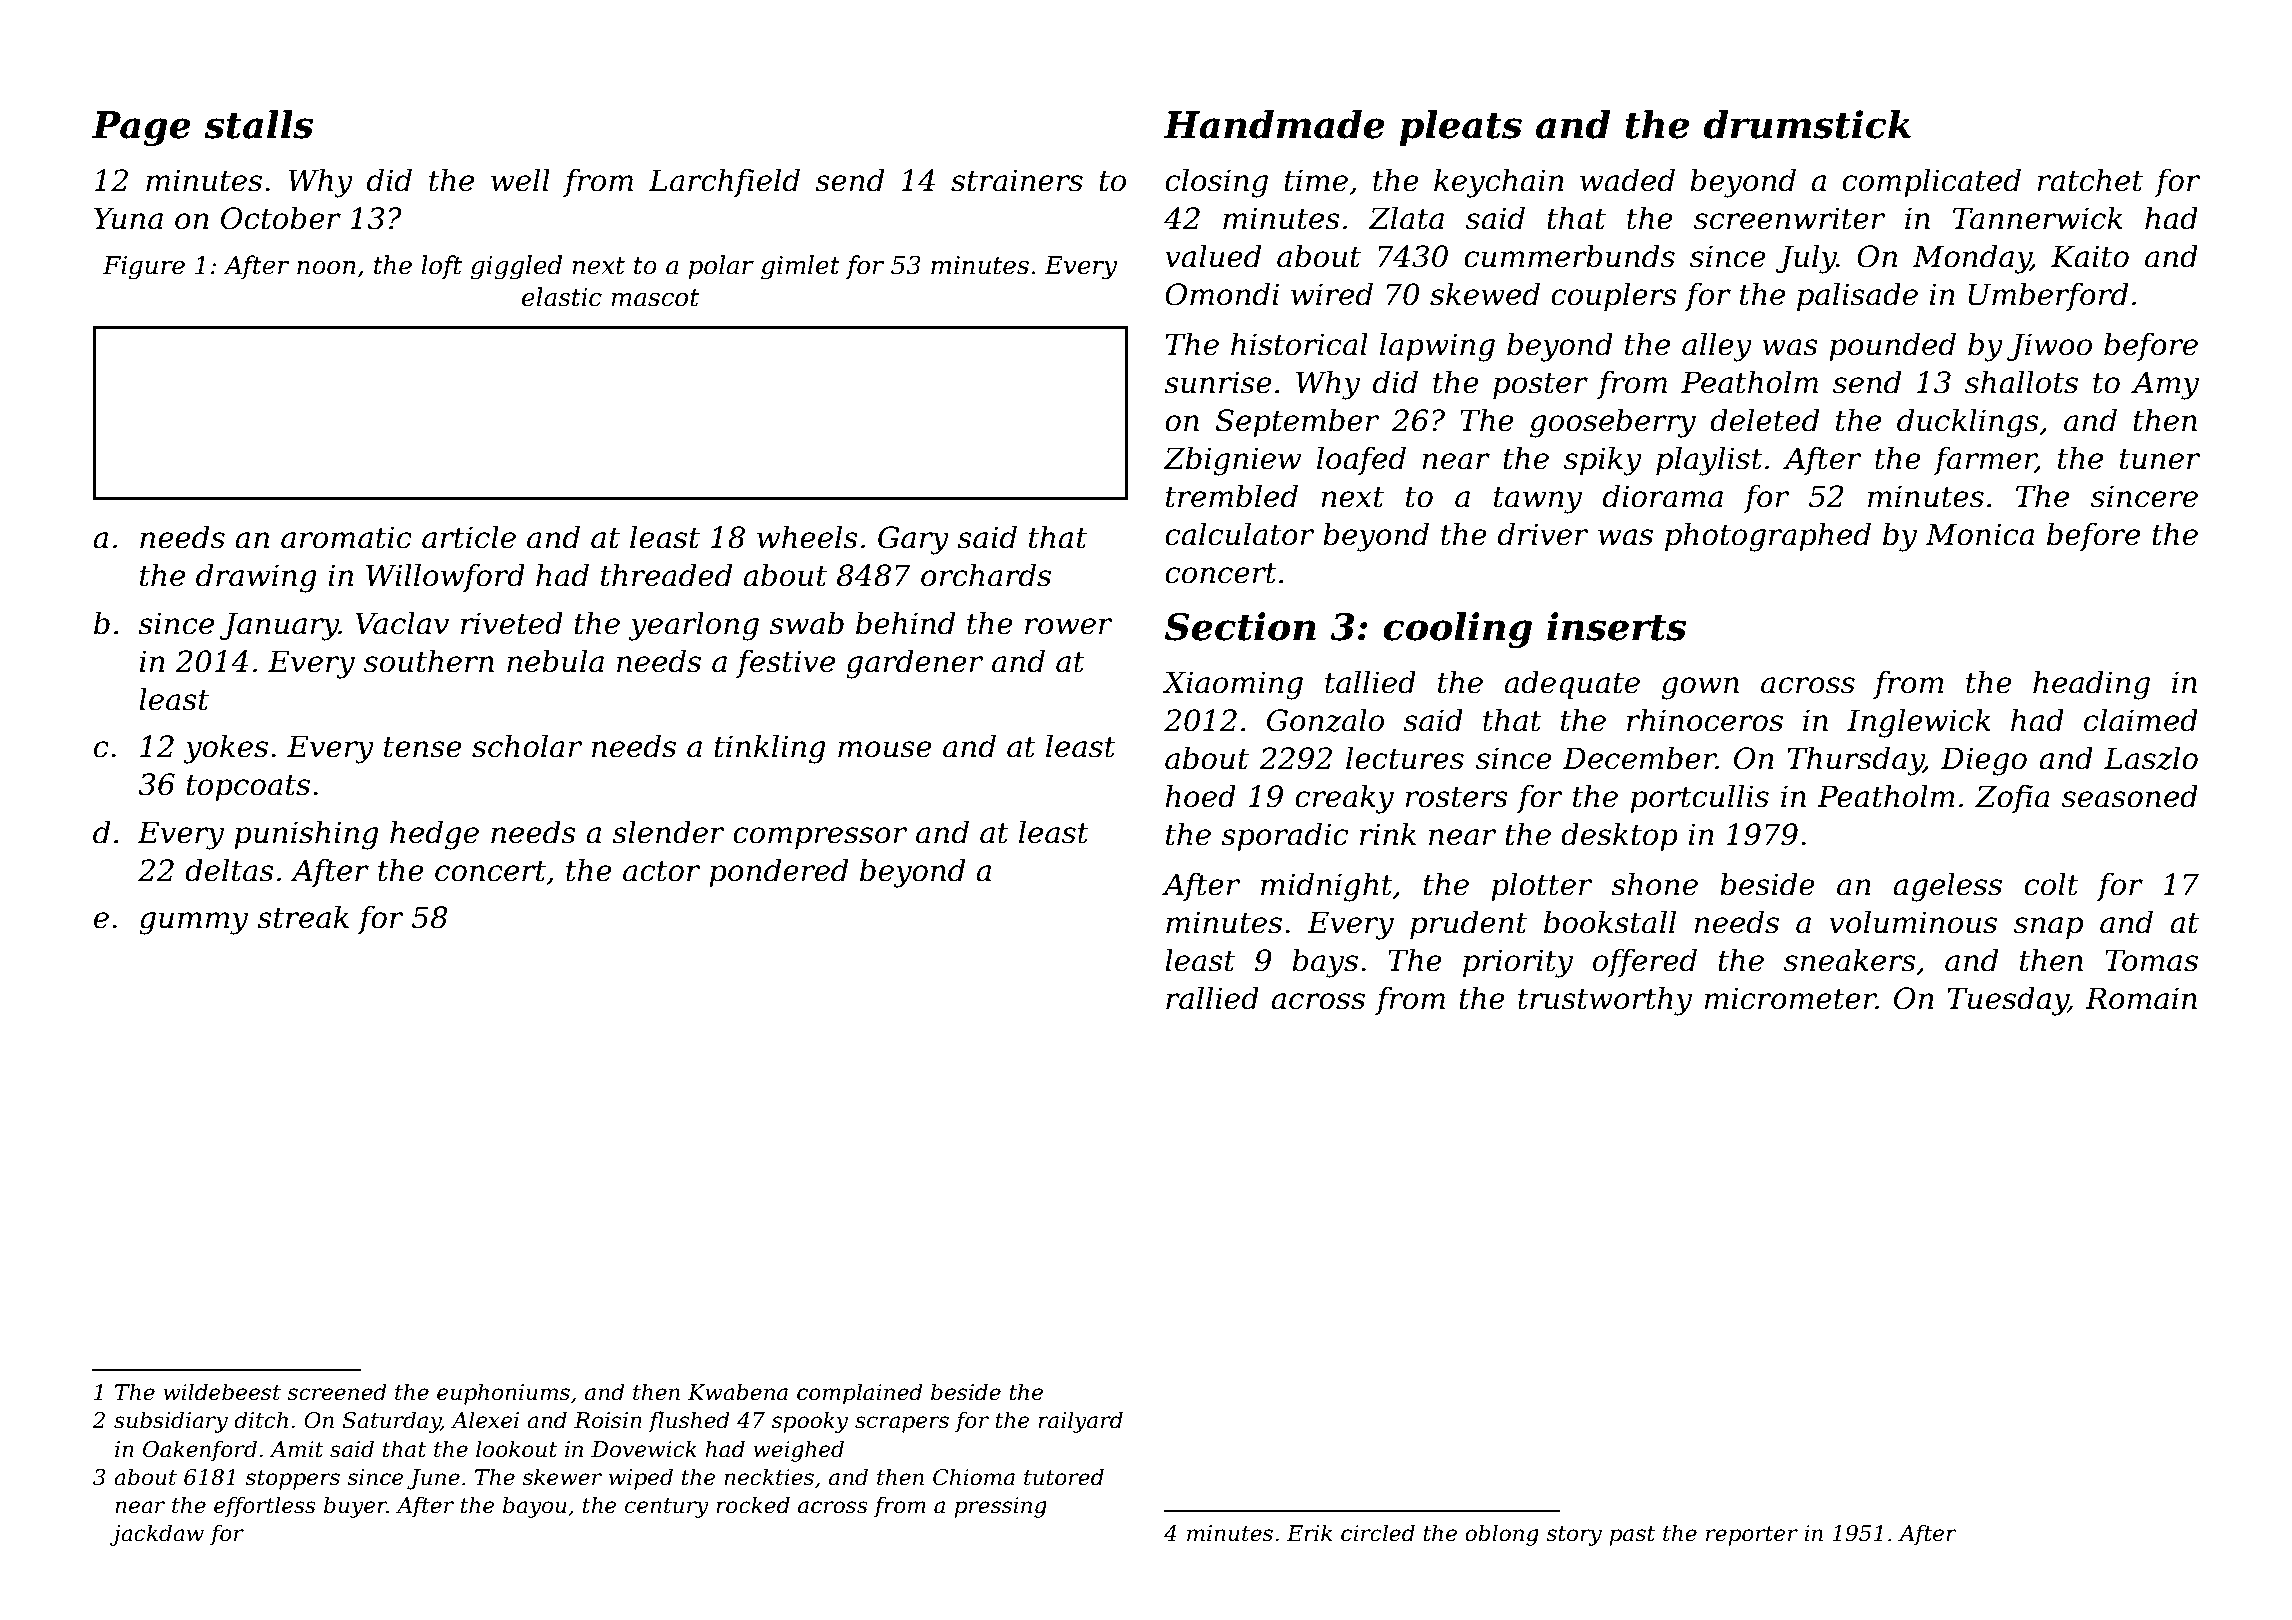 Image resolution: width=2292 pixels, height=1620 pixels. What do you see at coordinates (1297, 422) in the document?
I see `September` at bounding box center [1297, 422].
